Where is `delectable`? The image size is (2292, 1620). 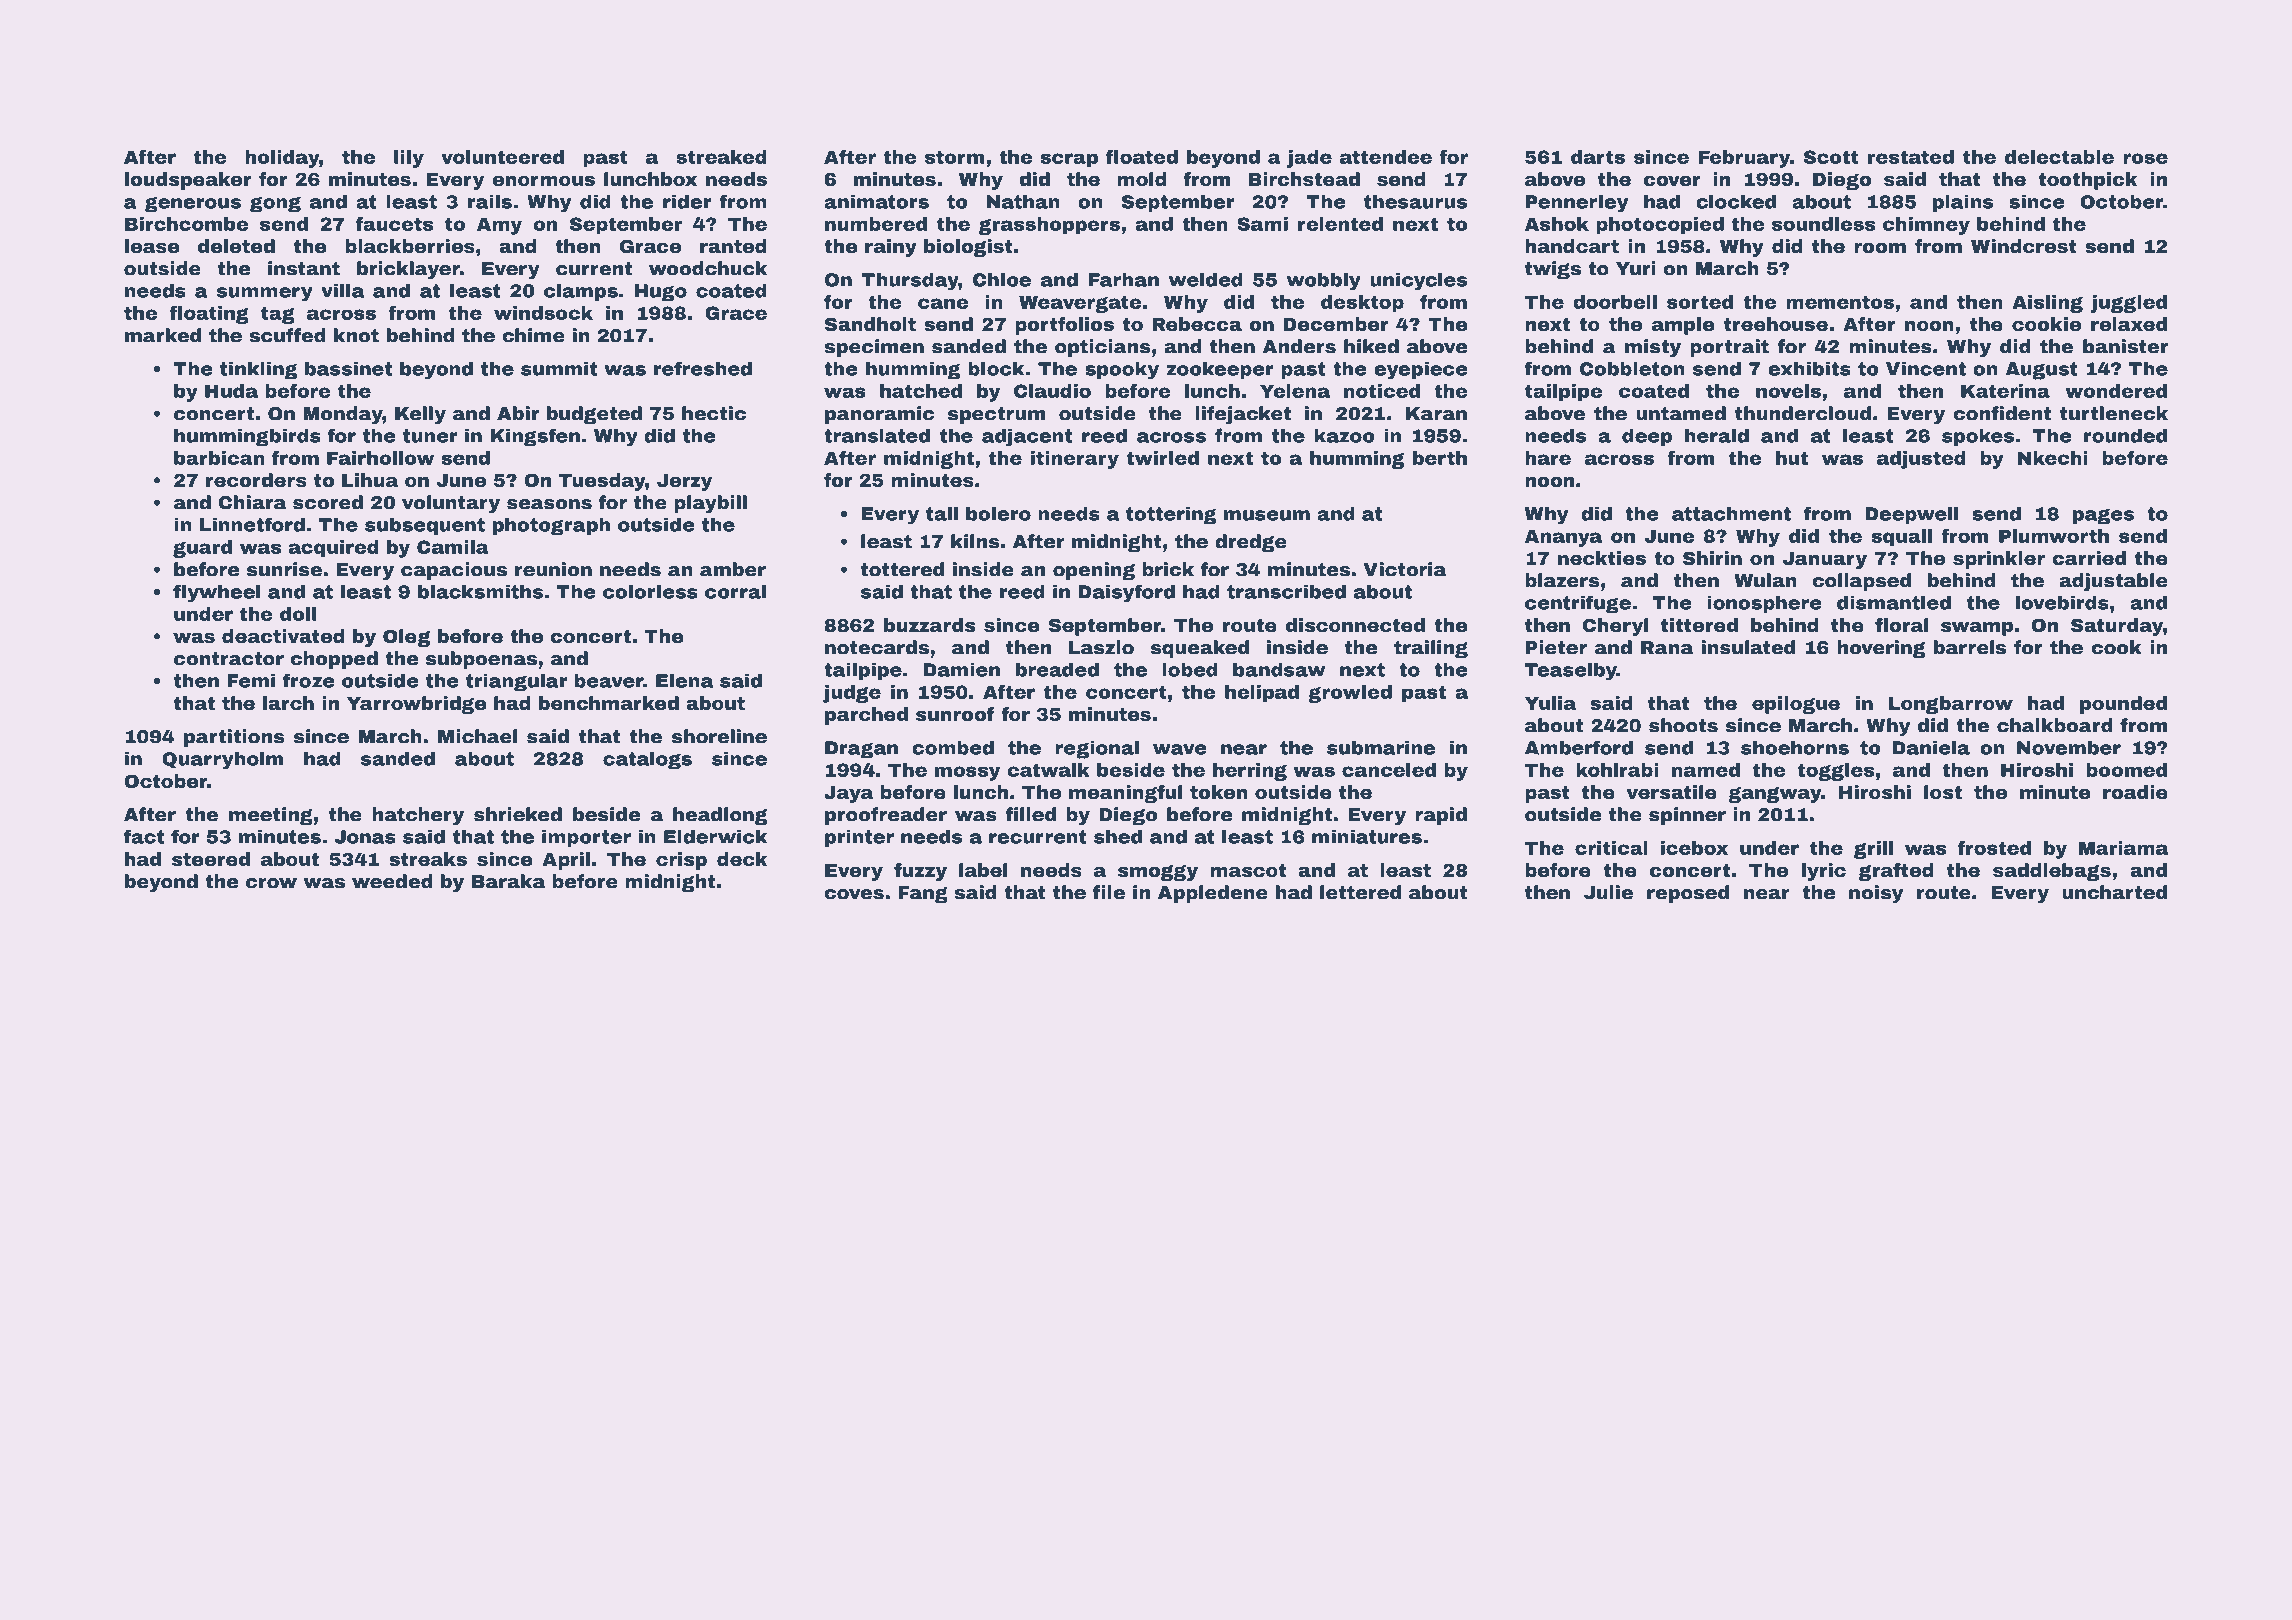
delectable is located at coordinates (2059, 157).
